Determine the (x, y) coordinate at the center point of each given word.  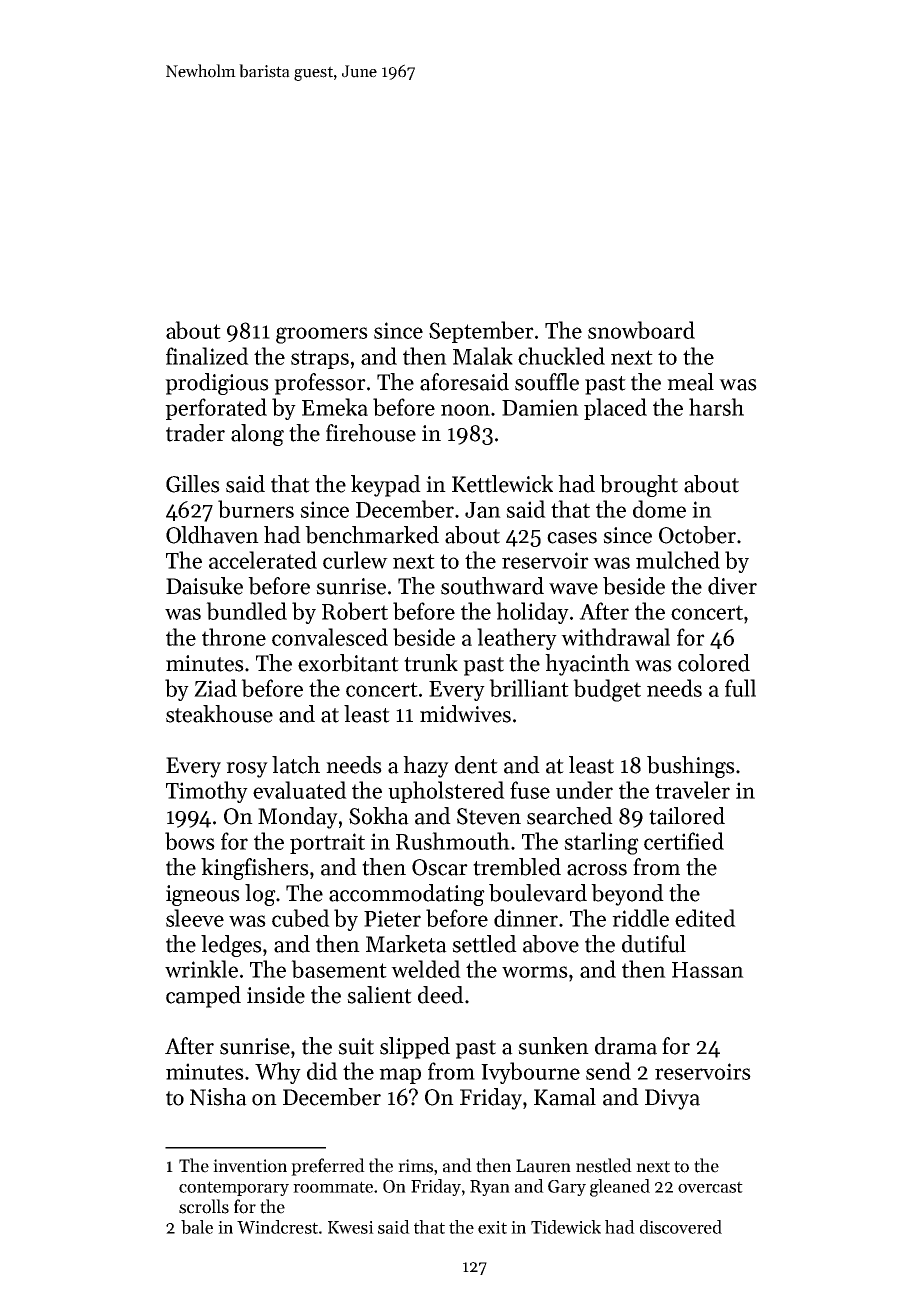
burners (256, 509)
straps (320, 359)
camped (203, 997)
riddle (640, 918)
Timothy (207, 792)
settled (484, 944)
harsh (716, 407)
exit (492, 1227)
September (481, 332)
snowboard (641, 330)
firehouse (371, 433)
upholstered (446, 792)
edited (705, 918)
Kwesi (351, 1227)
